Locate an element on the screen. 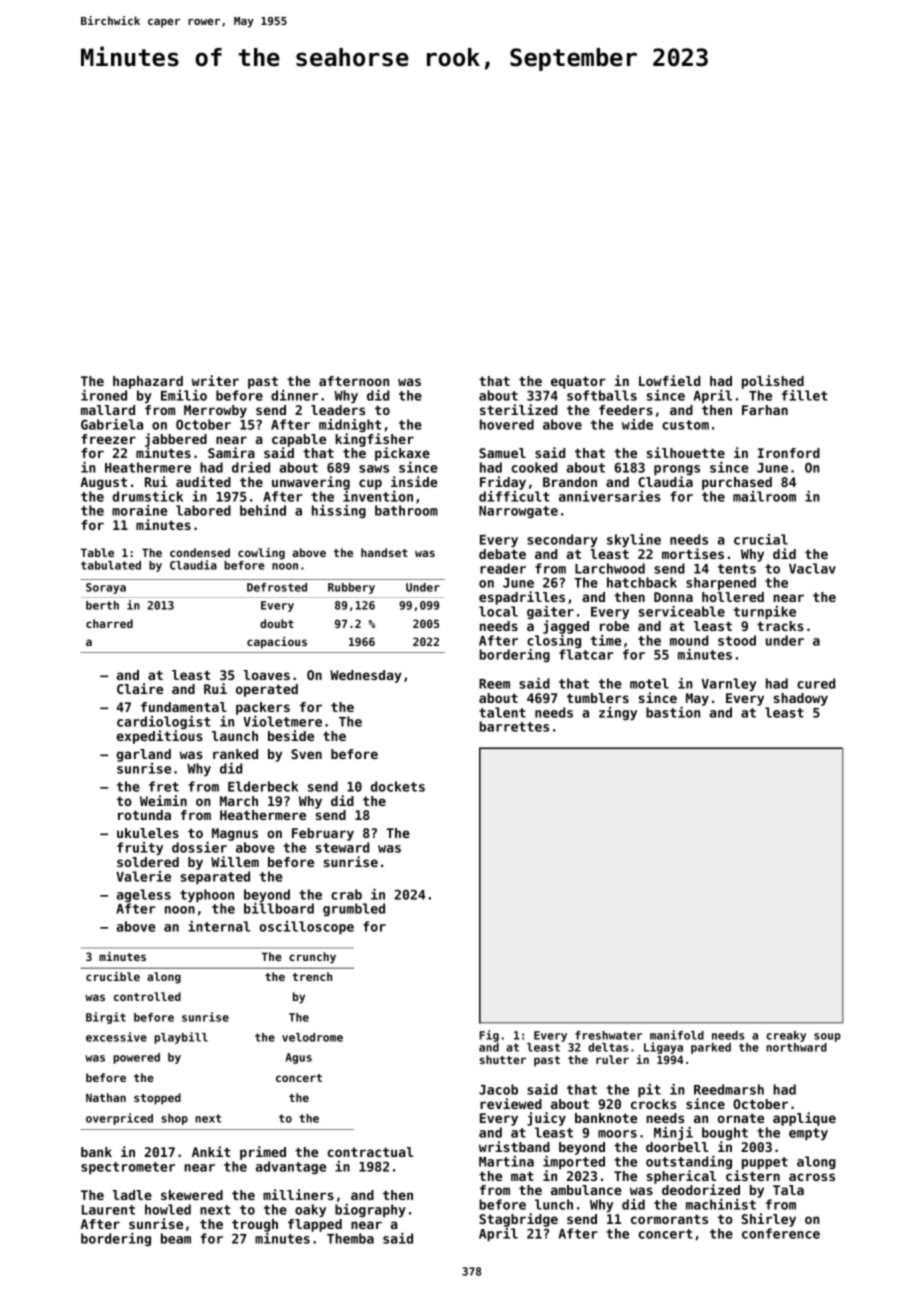 This screenshot has height=1308, width=924. Willem is located at coordinates (235, 861).
